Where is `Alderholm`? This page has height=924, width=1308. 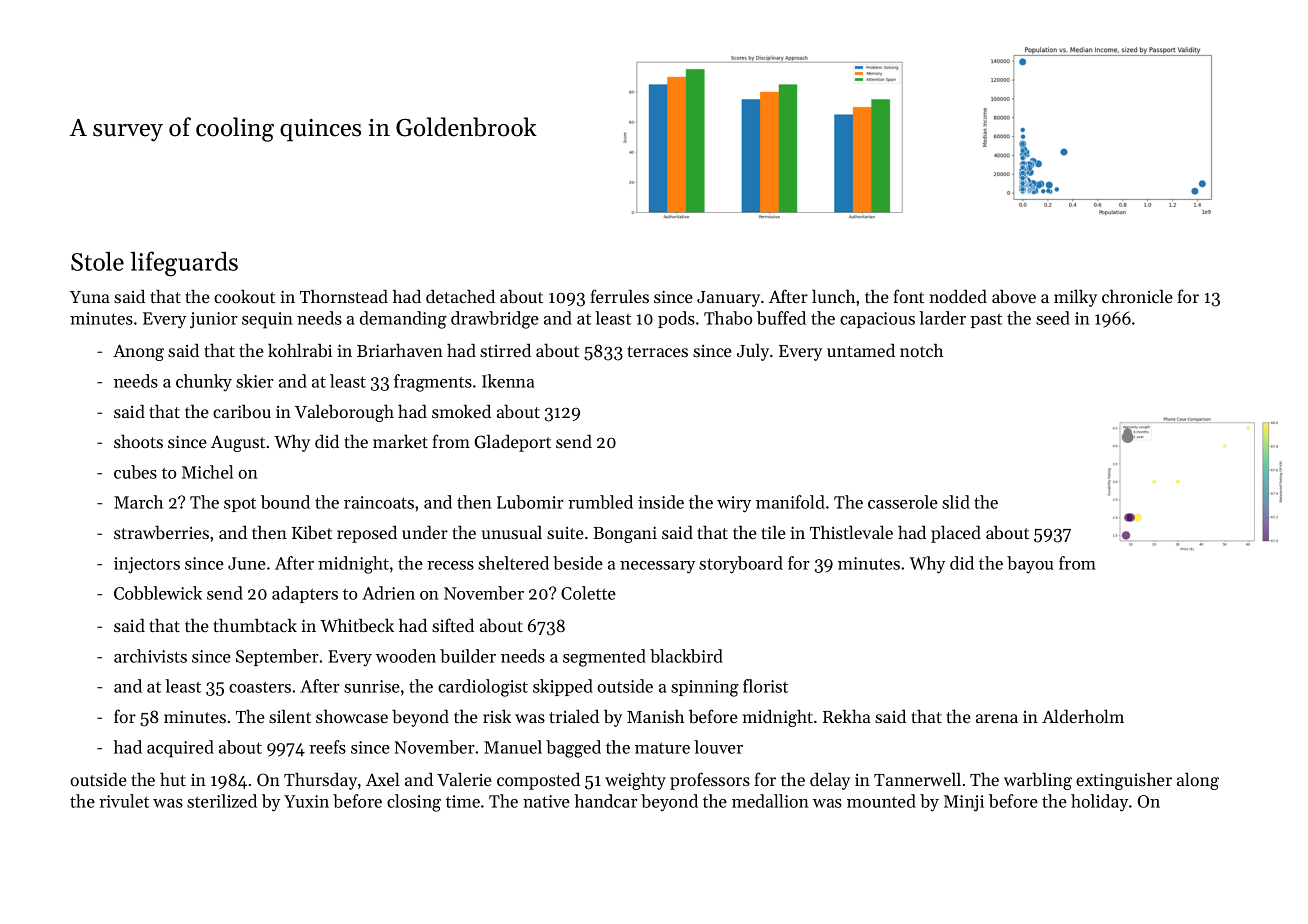 Alderholm is located at coordinates (1083, 716).
